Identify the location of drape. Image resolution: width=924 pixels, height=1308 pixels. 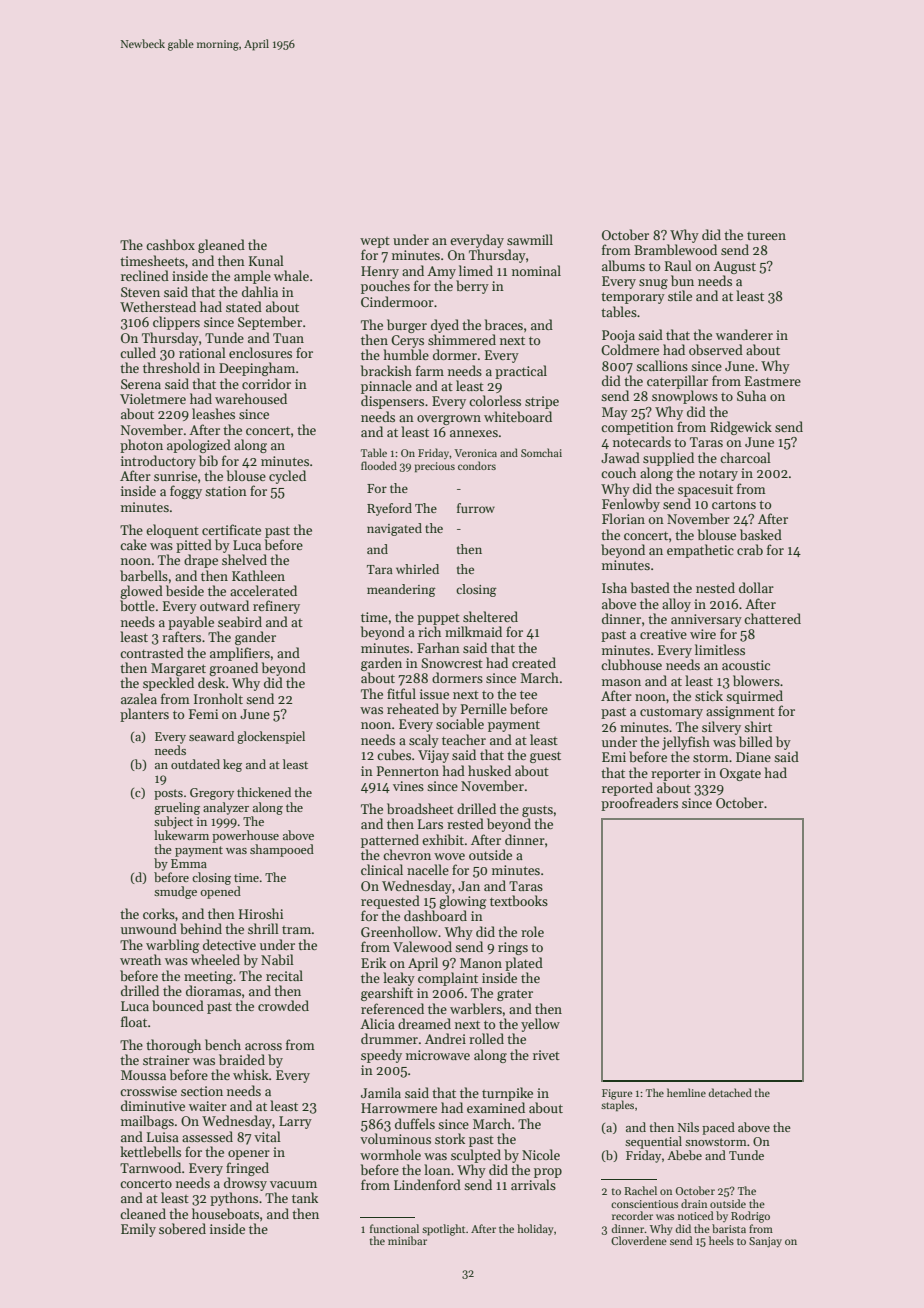
(201, 561).
